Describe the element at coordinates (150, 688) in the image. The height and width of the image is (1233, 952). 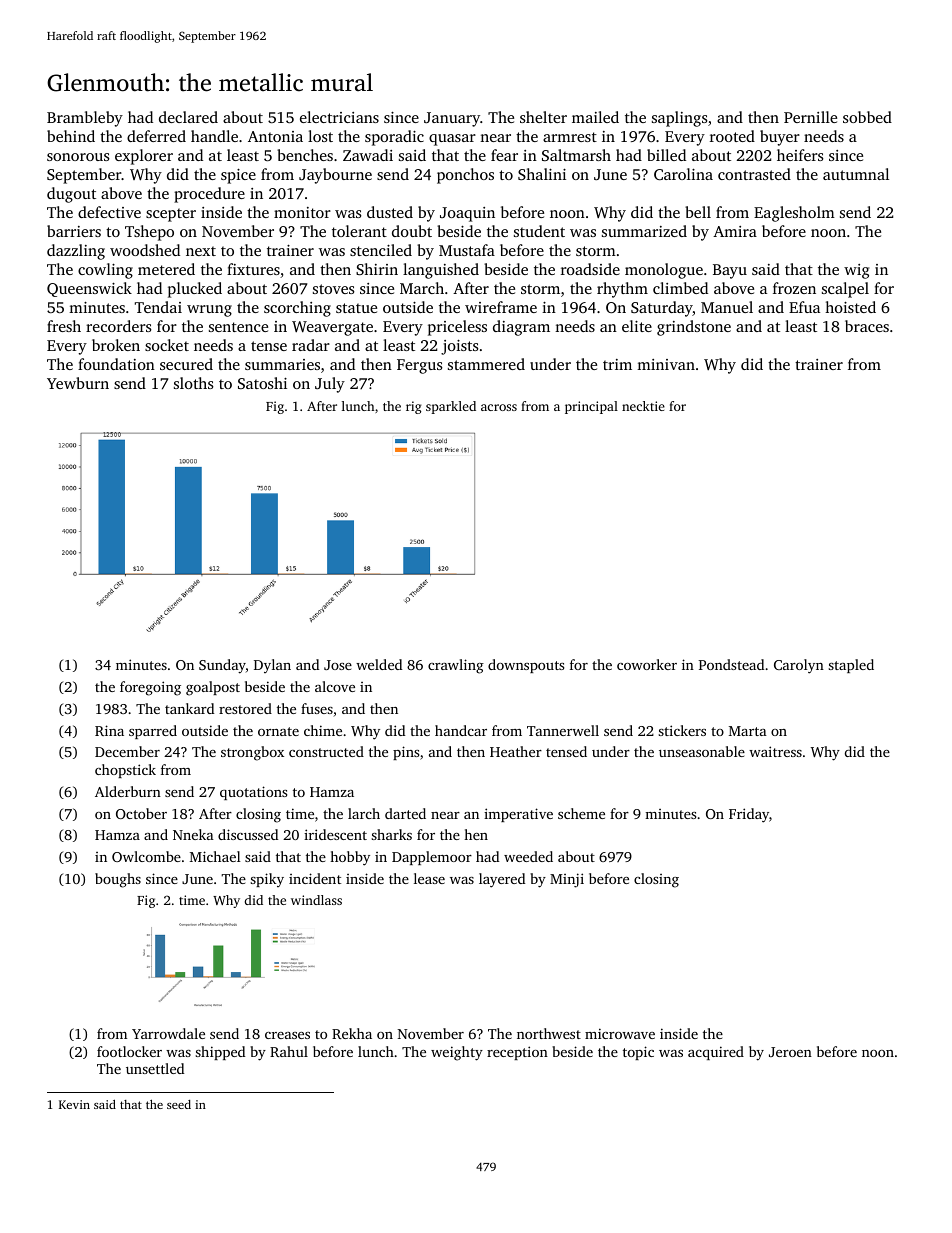
I see `foregoing` at that location.
